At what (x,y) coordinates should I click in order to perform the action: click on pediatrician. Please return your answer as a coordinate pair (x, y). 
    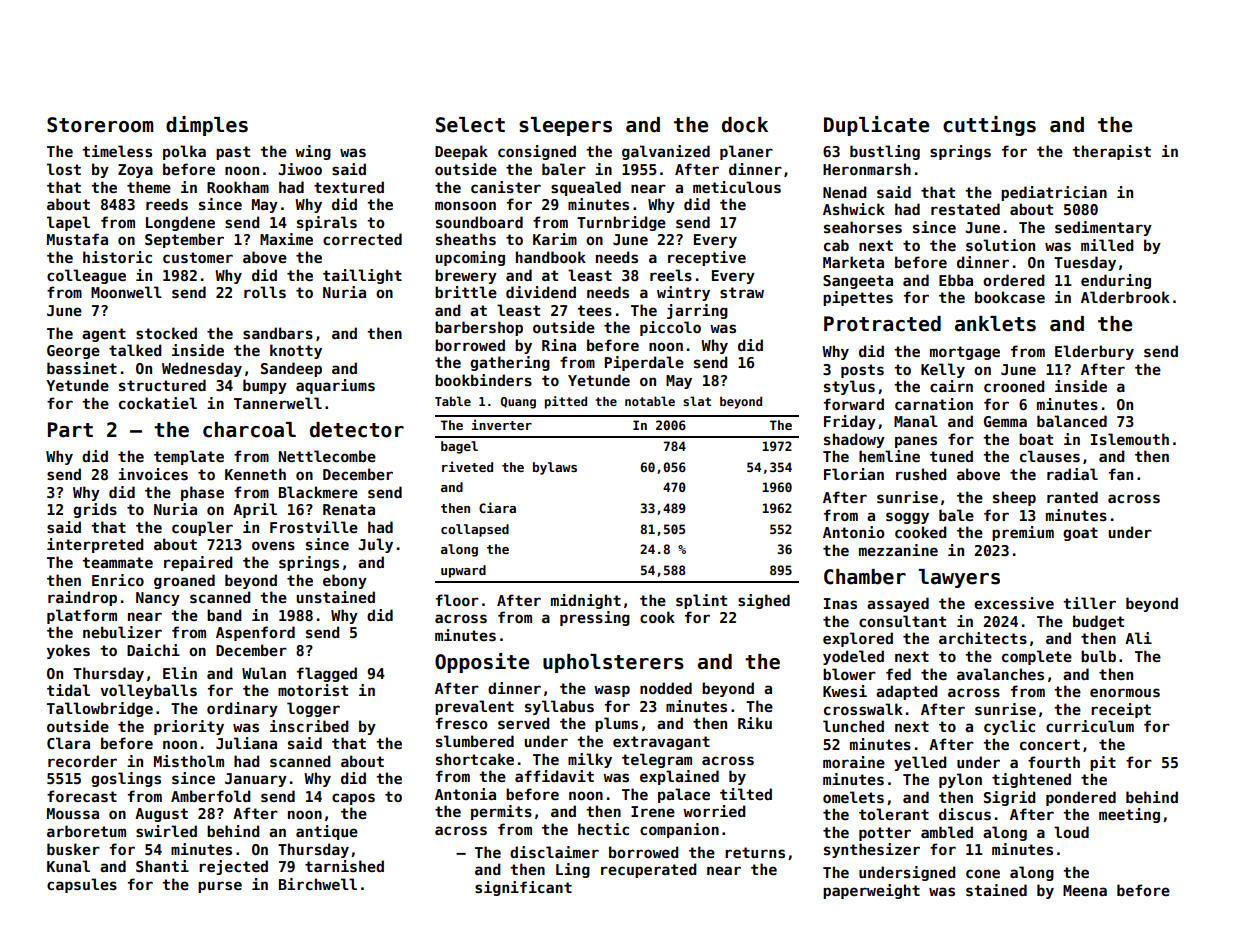
    Looking at the image, I should click on (1054, 193).
